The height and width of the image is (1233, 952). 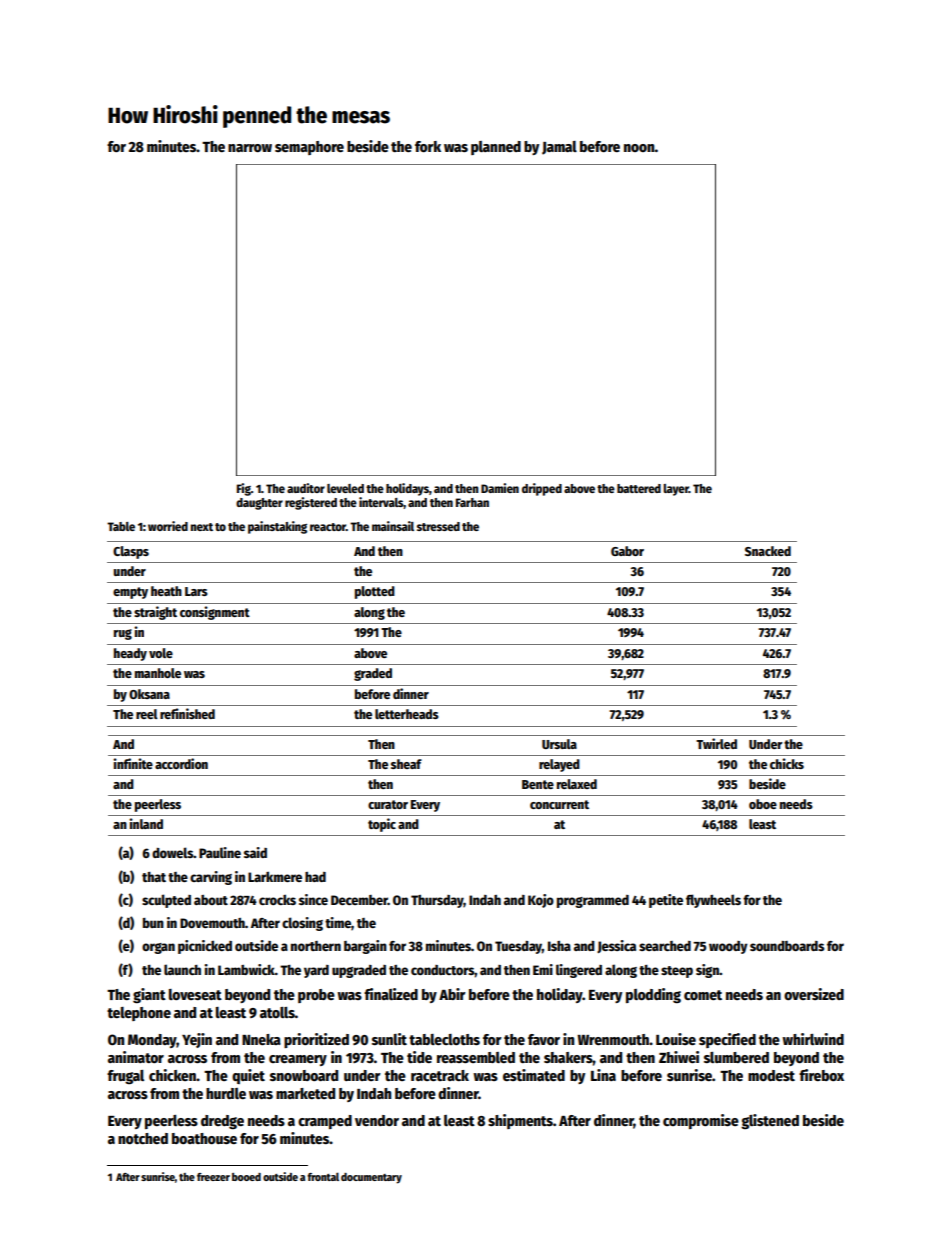 I want to click on layer, so click(x=676, y=490).
